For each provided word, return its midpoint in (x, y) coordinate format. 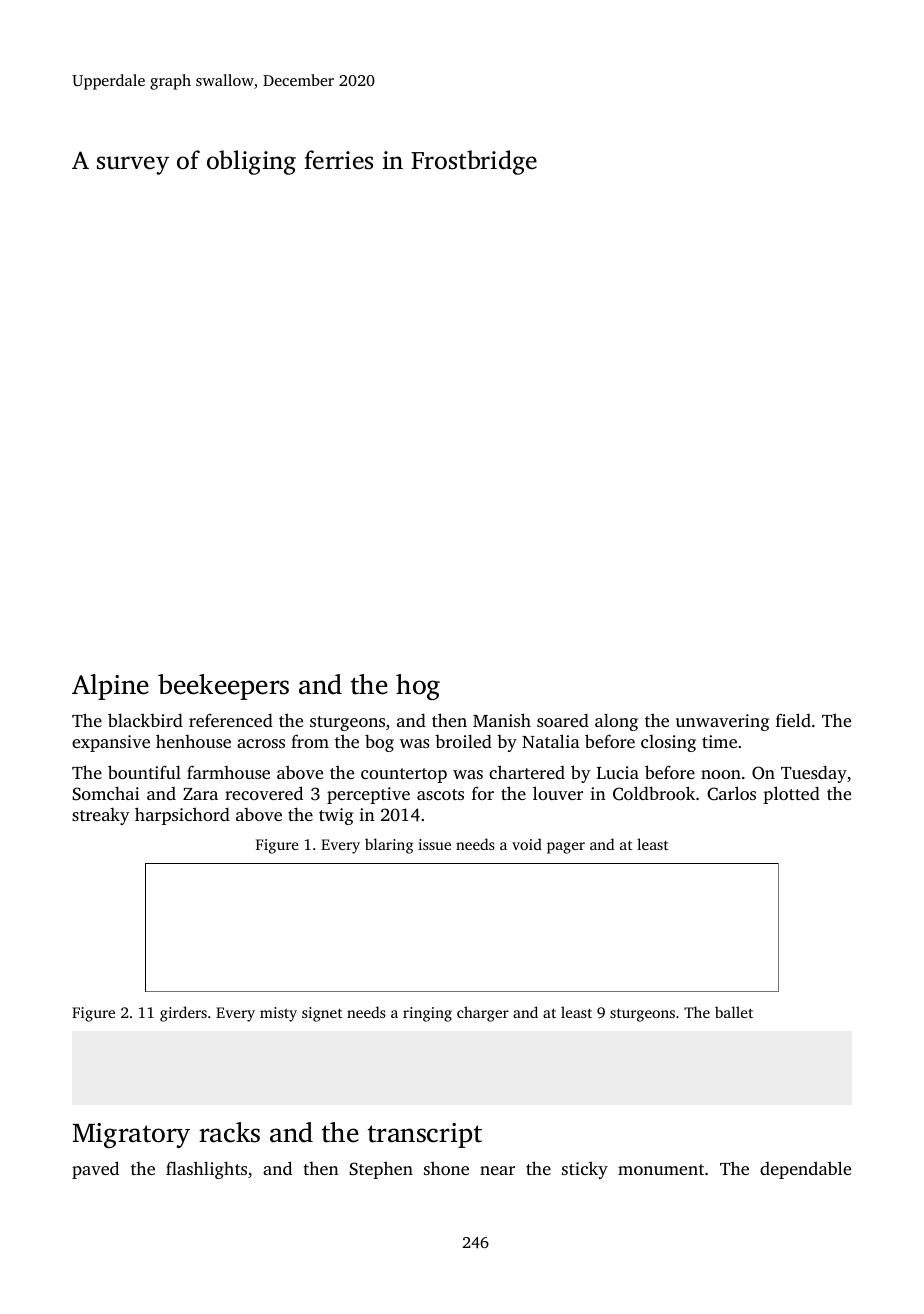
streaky (101, 816)
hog (418, 687)
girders (183, 1014)
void (527, 844)
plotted (791, 795)
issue (434, 844)
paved (95, 1170)
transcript (425, 1135)
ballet (734, 1012)
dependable (805, 1170)
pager (566, 848)
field (793, 720)
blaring (389, 846)
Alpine (110, 687)
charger (483, 1014)
